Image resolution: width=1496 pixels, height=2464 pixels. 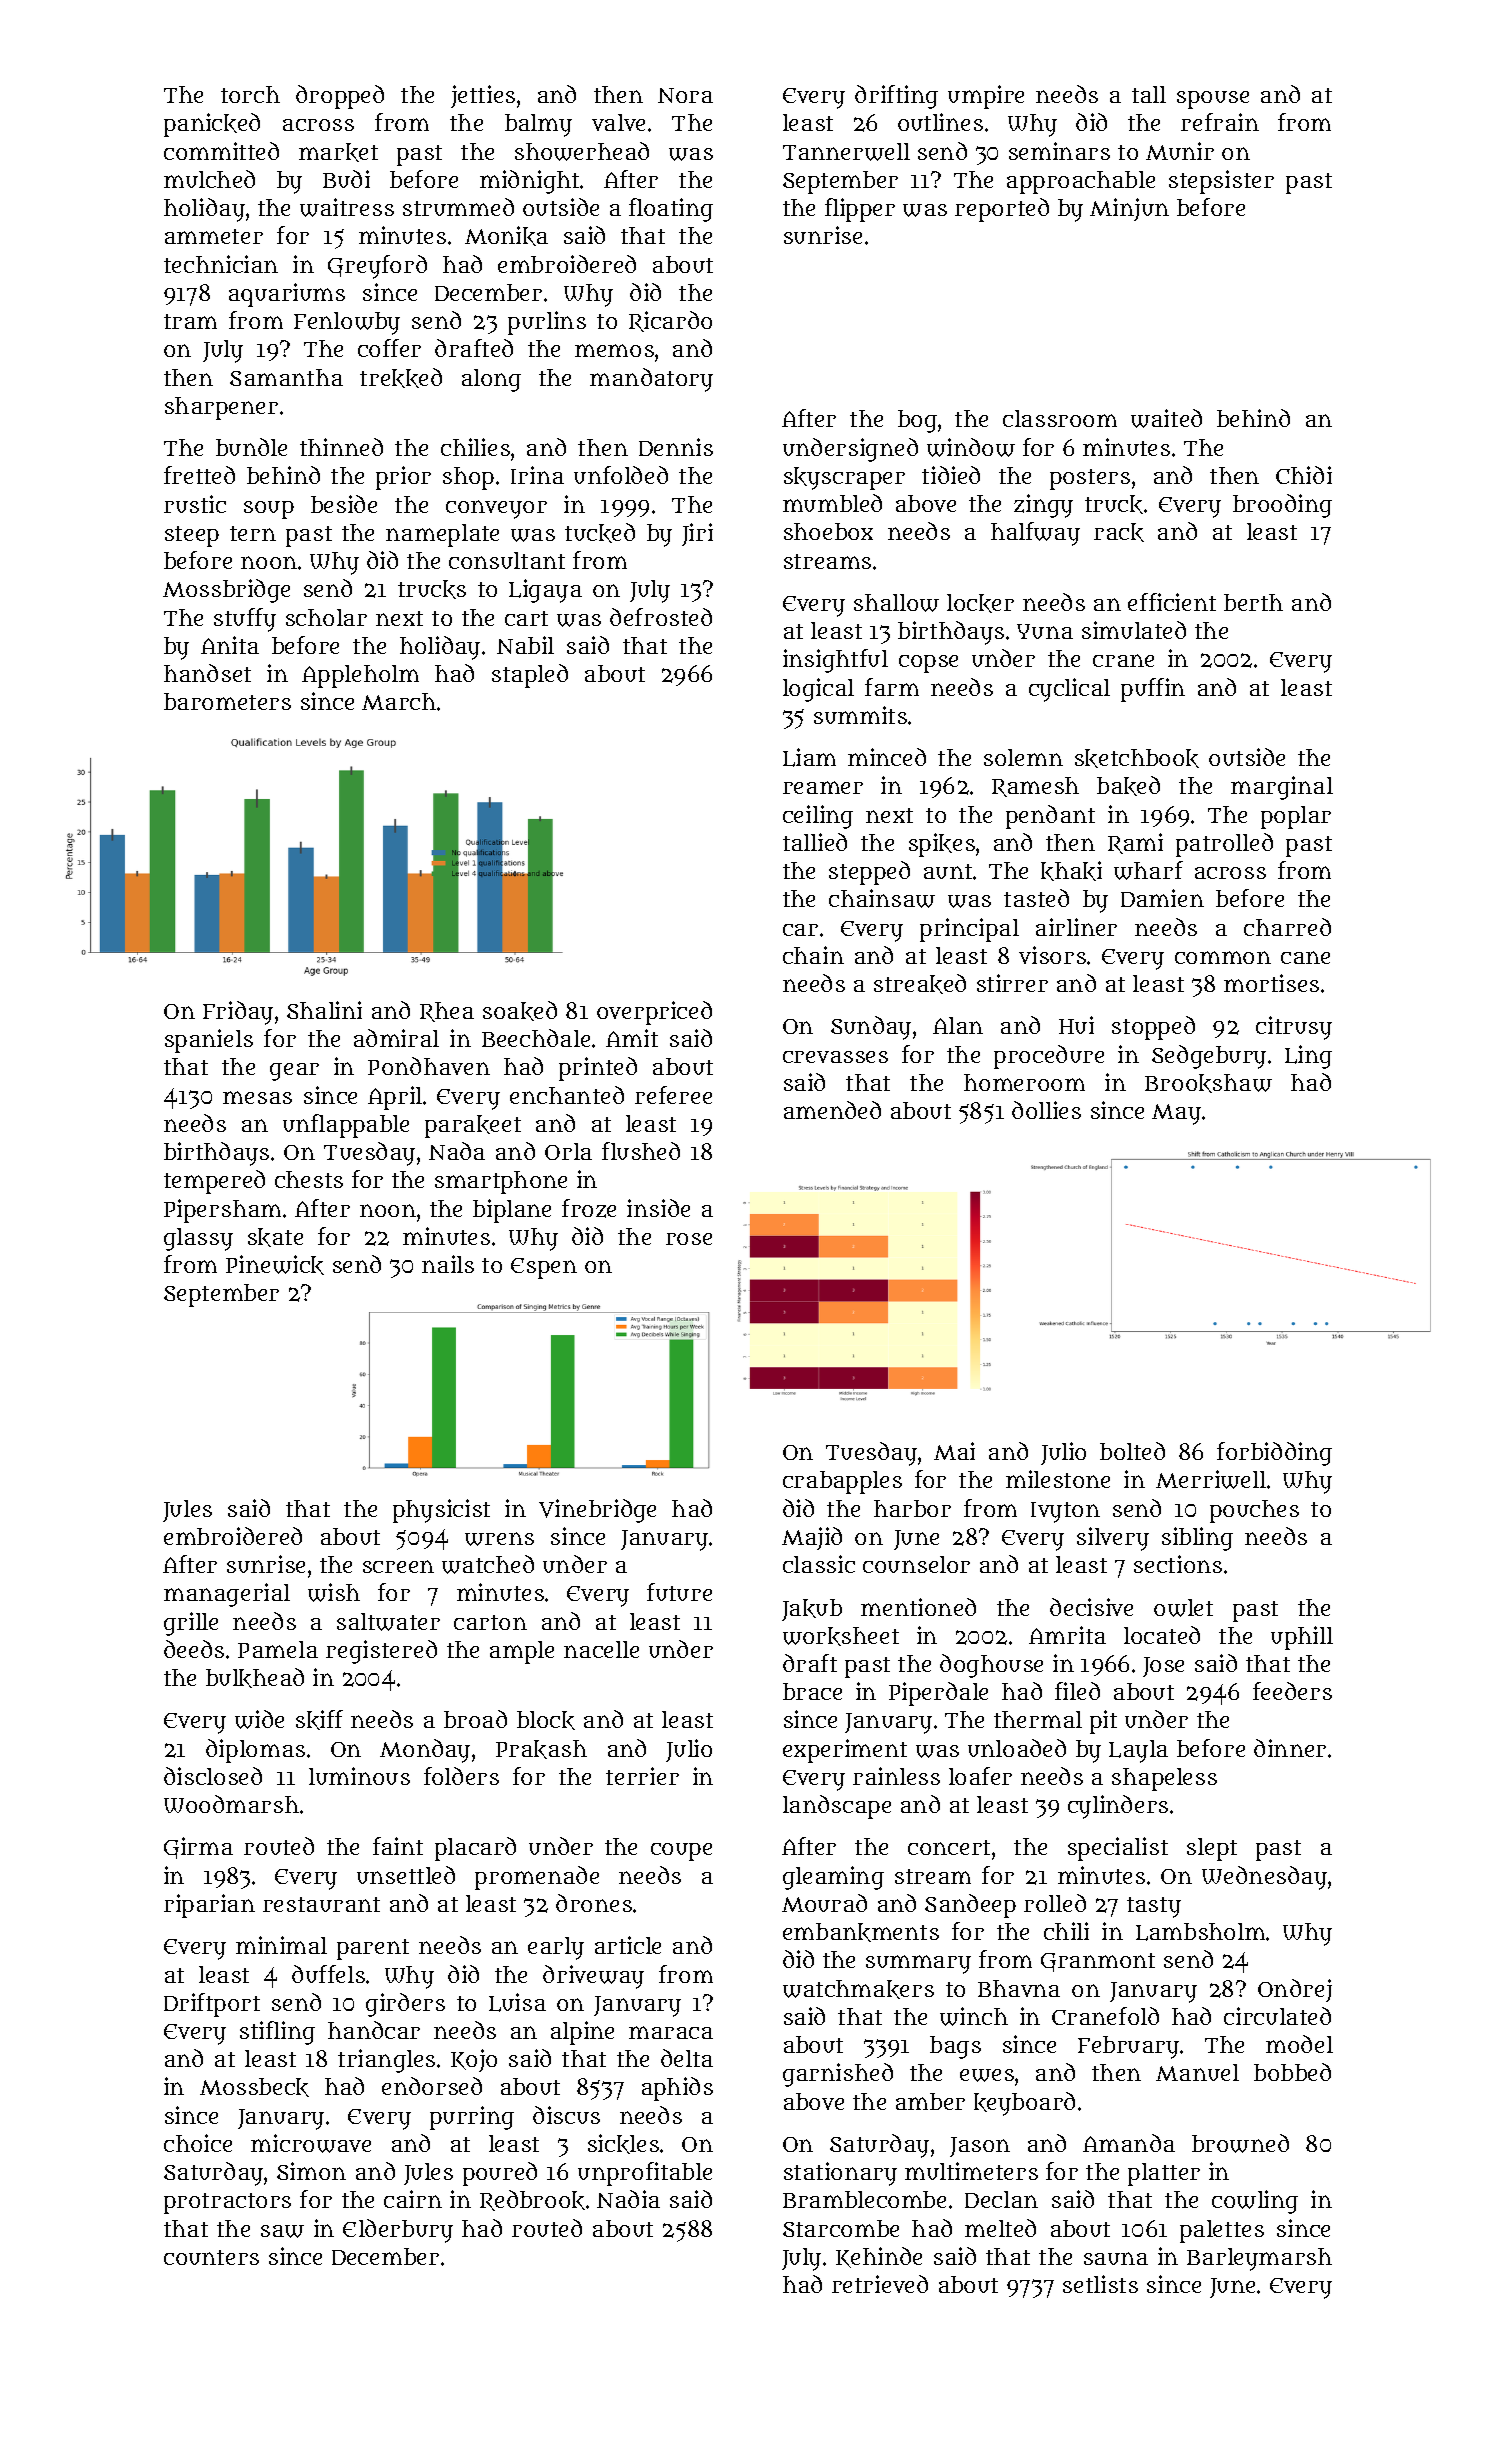 What do you see at coordinates (1220, 122) in the screenshot?
I see `refrain` at bounding box center [1220, 122].
